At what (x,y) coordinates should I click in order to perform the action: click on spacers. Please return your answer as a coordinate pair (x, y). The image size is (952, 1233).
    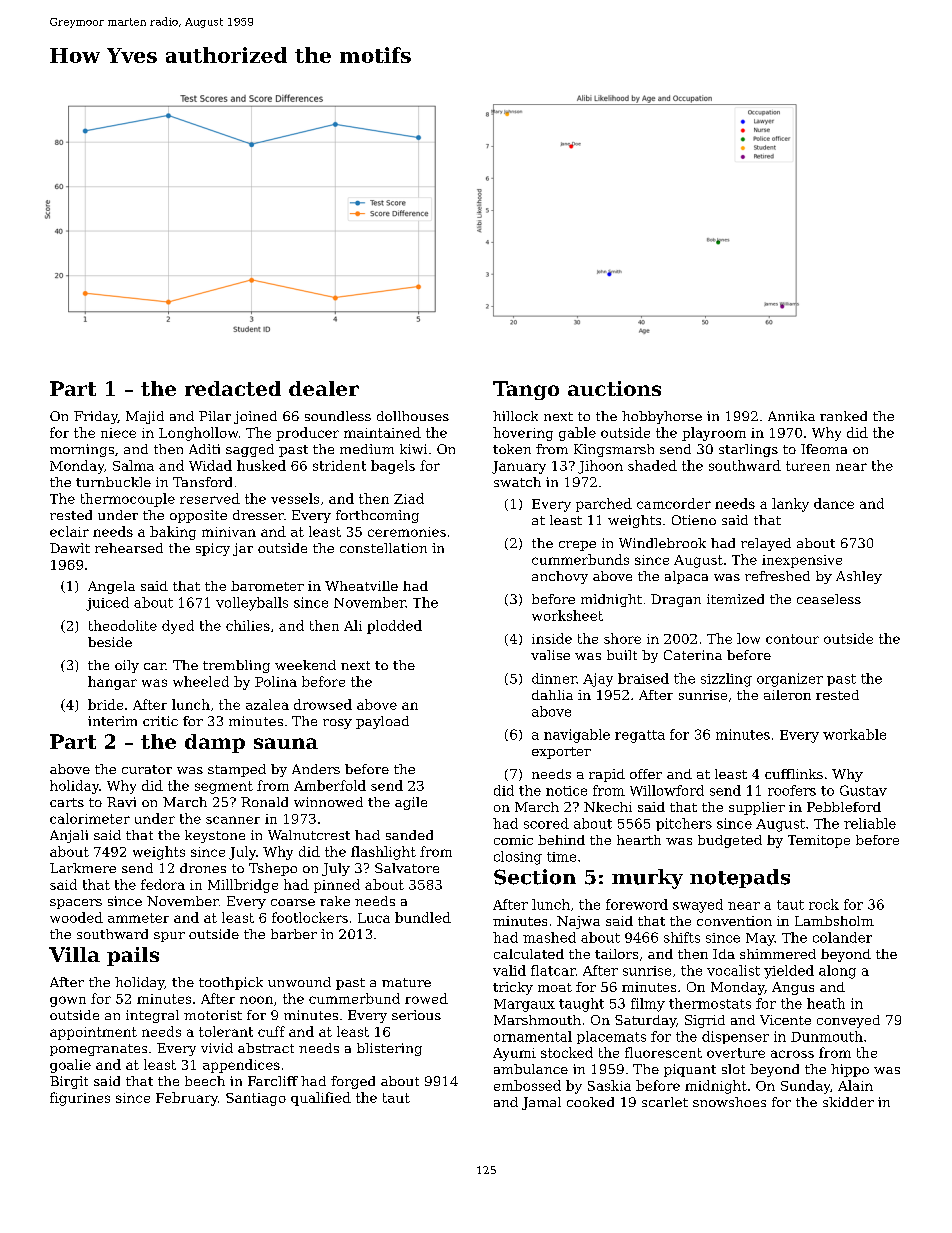
    Looking at the image, I should click on (76, 904).
